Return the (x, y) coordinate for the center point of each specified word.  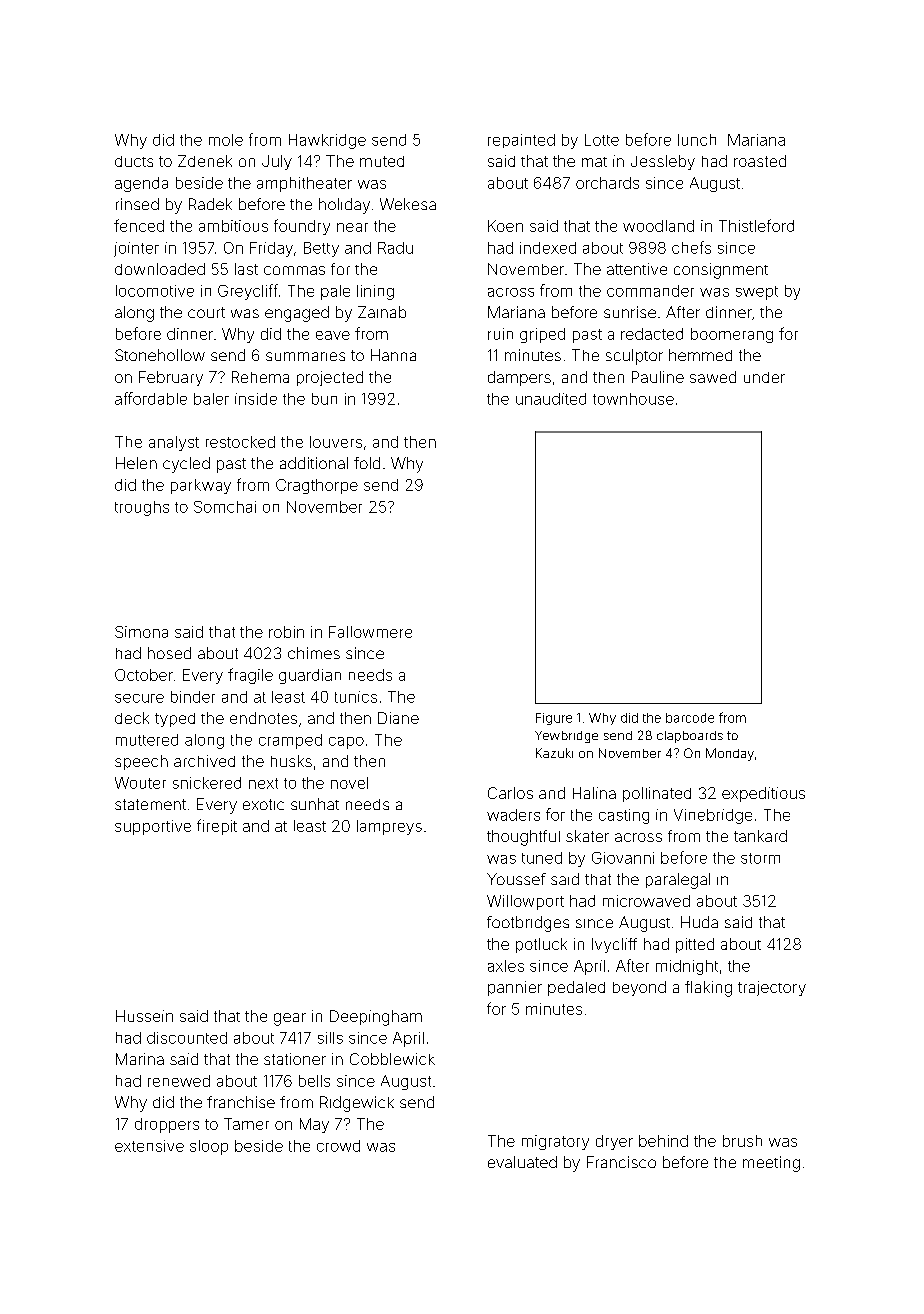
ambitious (233, 226)
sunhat (315, 804)
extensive (149, 1146)
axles (506, 966)
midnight (687, 967)
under (764, 377)
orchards (607, 183)
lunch (697, 140)
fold (367, 463)
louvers (336, 442)
